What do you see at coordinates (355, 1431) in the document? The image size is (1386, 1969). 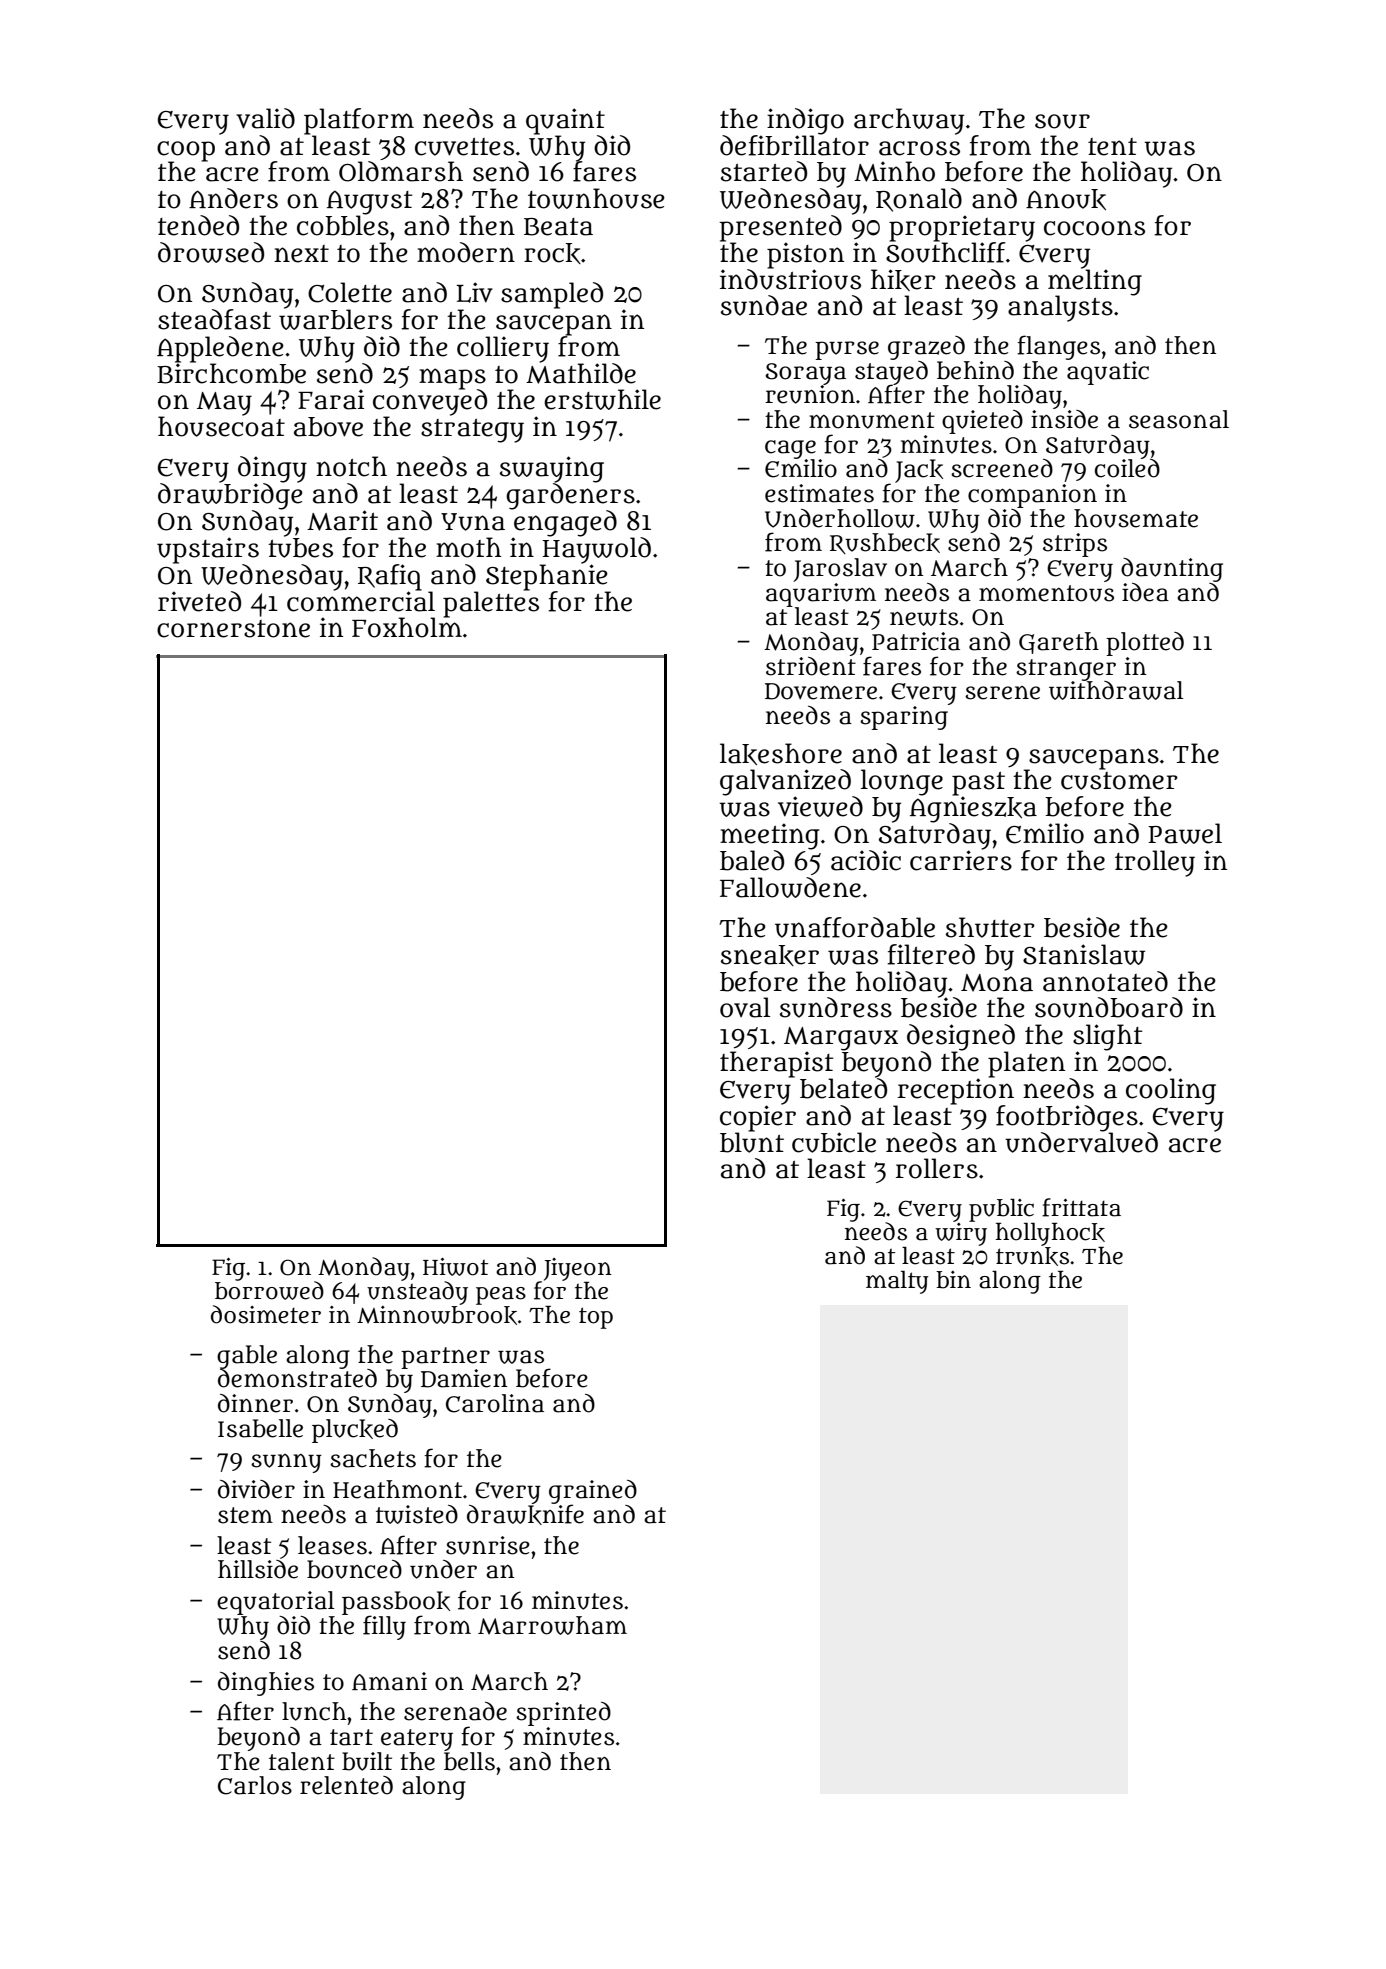 I see `plucked` at bounding box center [355, 1431].
